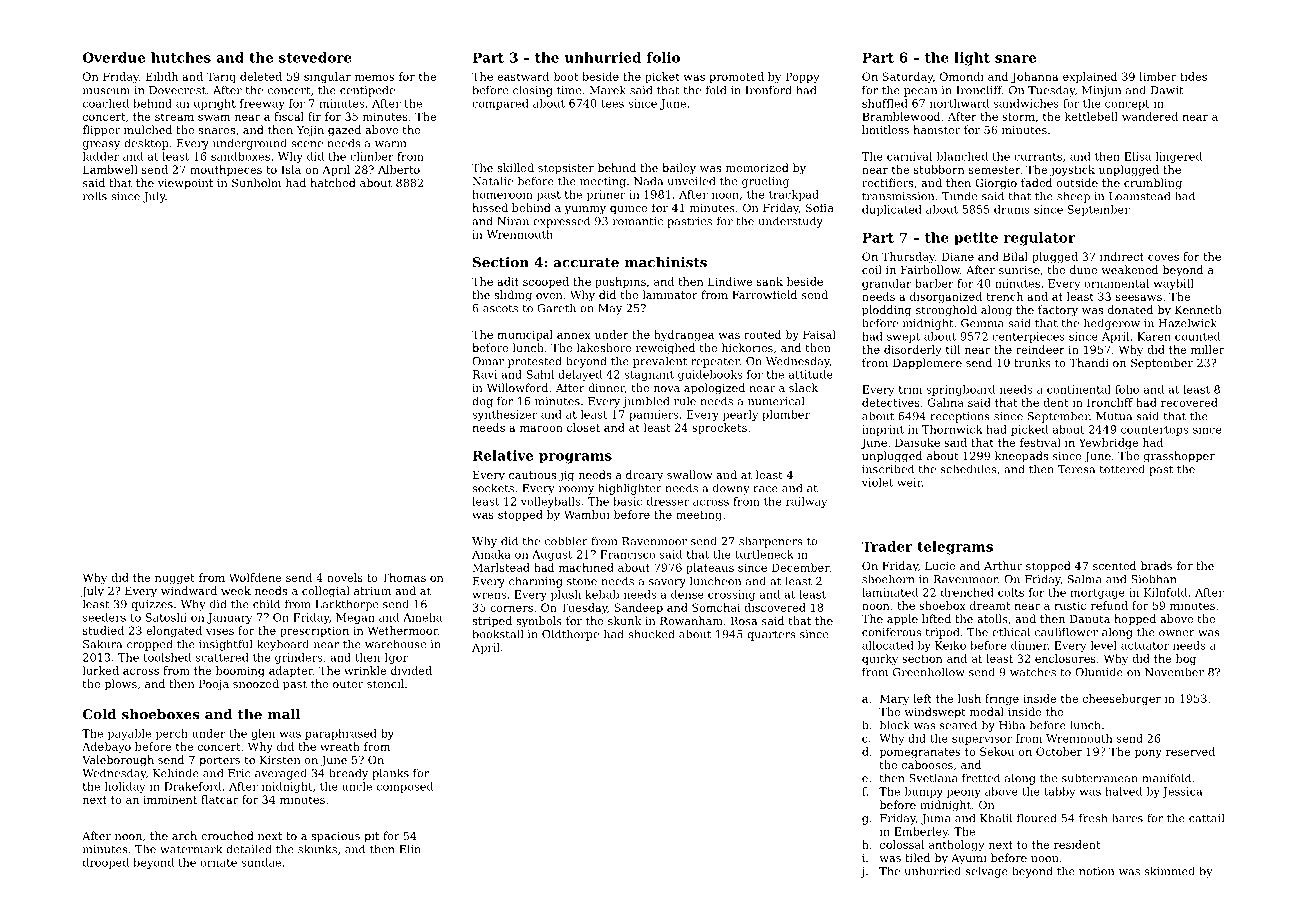 Image resolution: width=1308 pixels, height=924 pixels. What do you see at coordinates (1169, 871) in the document?
I see `skimmed` at bounding box center [1169, 871].
